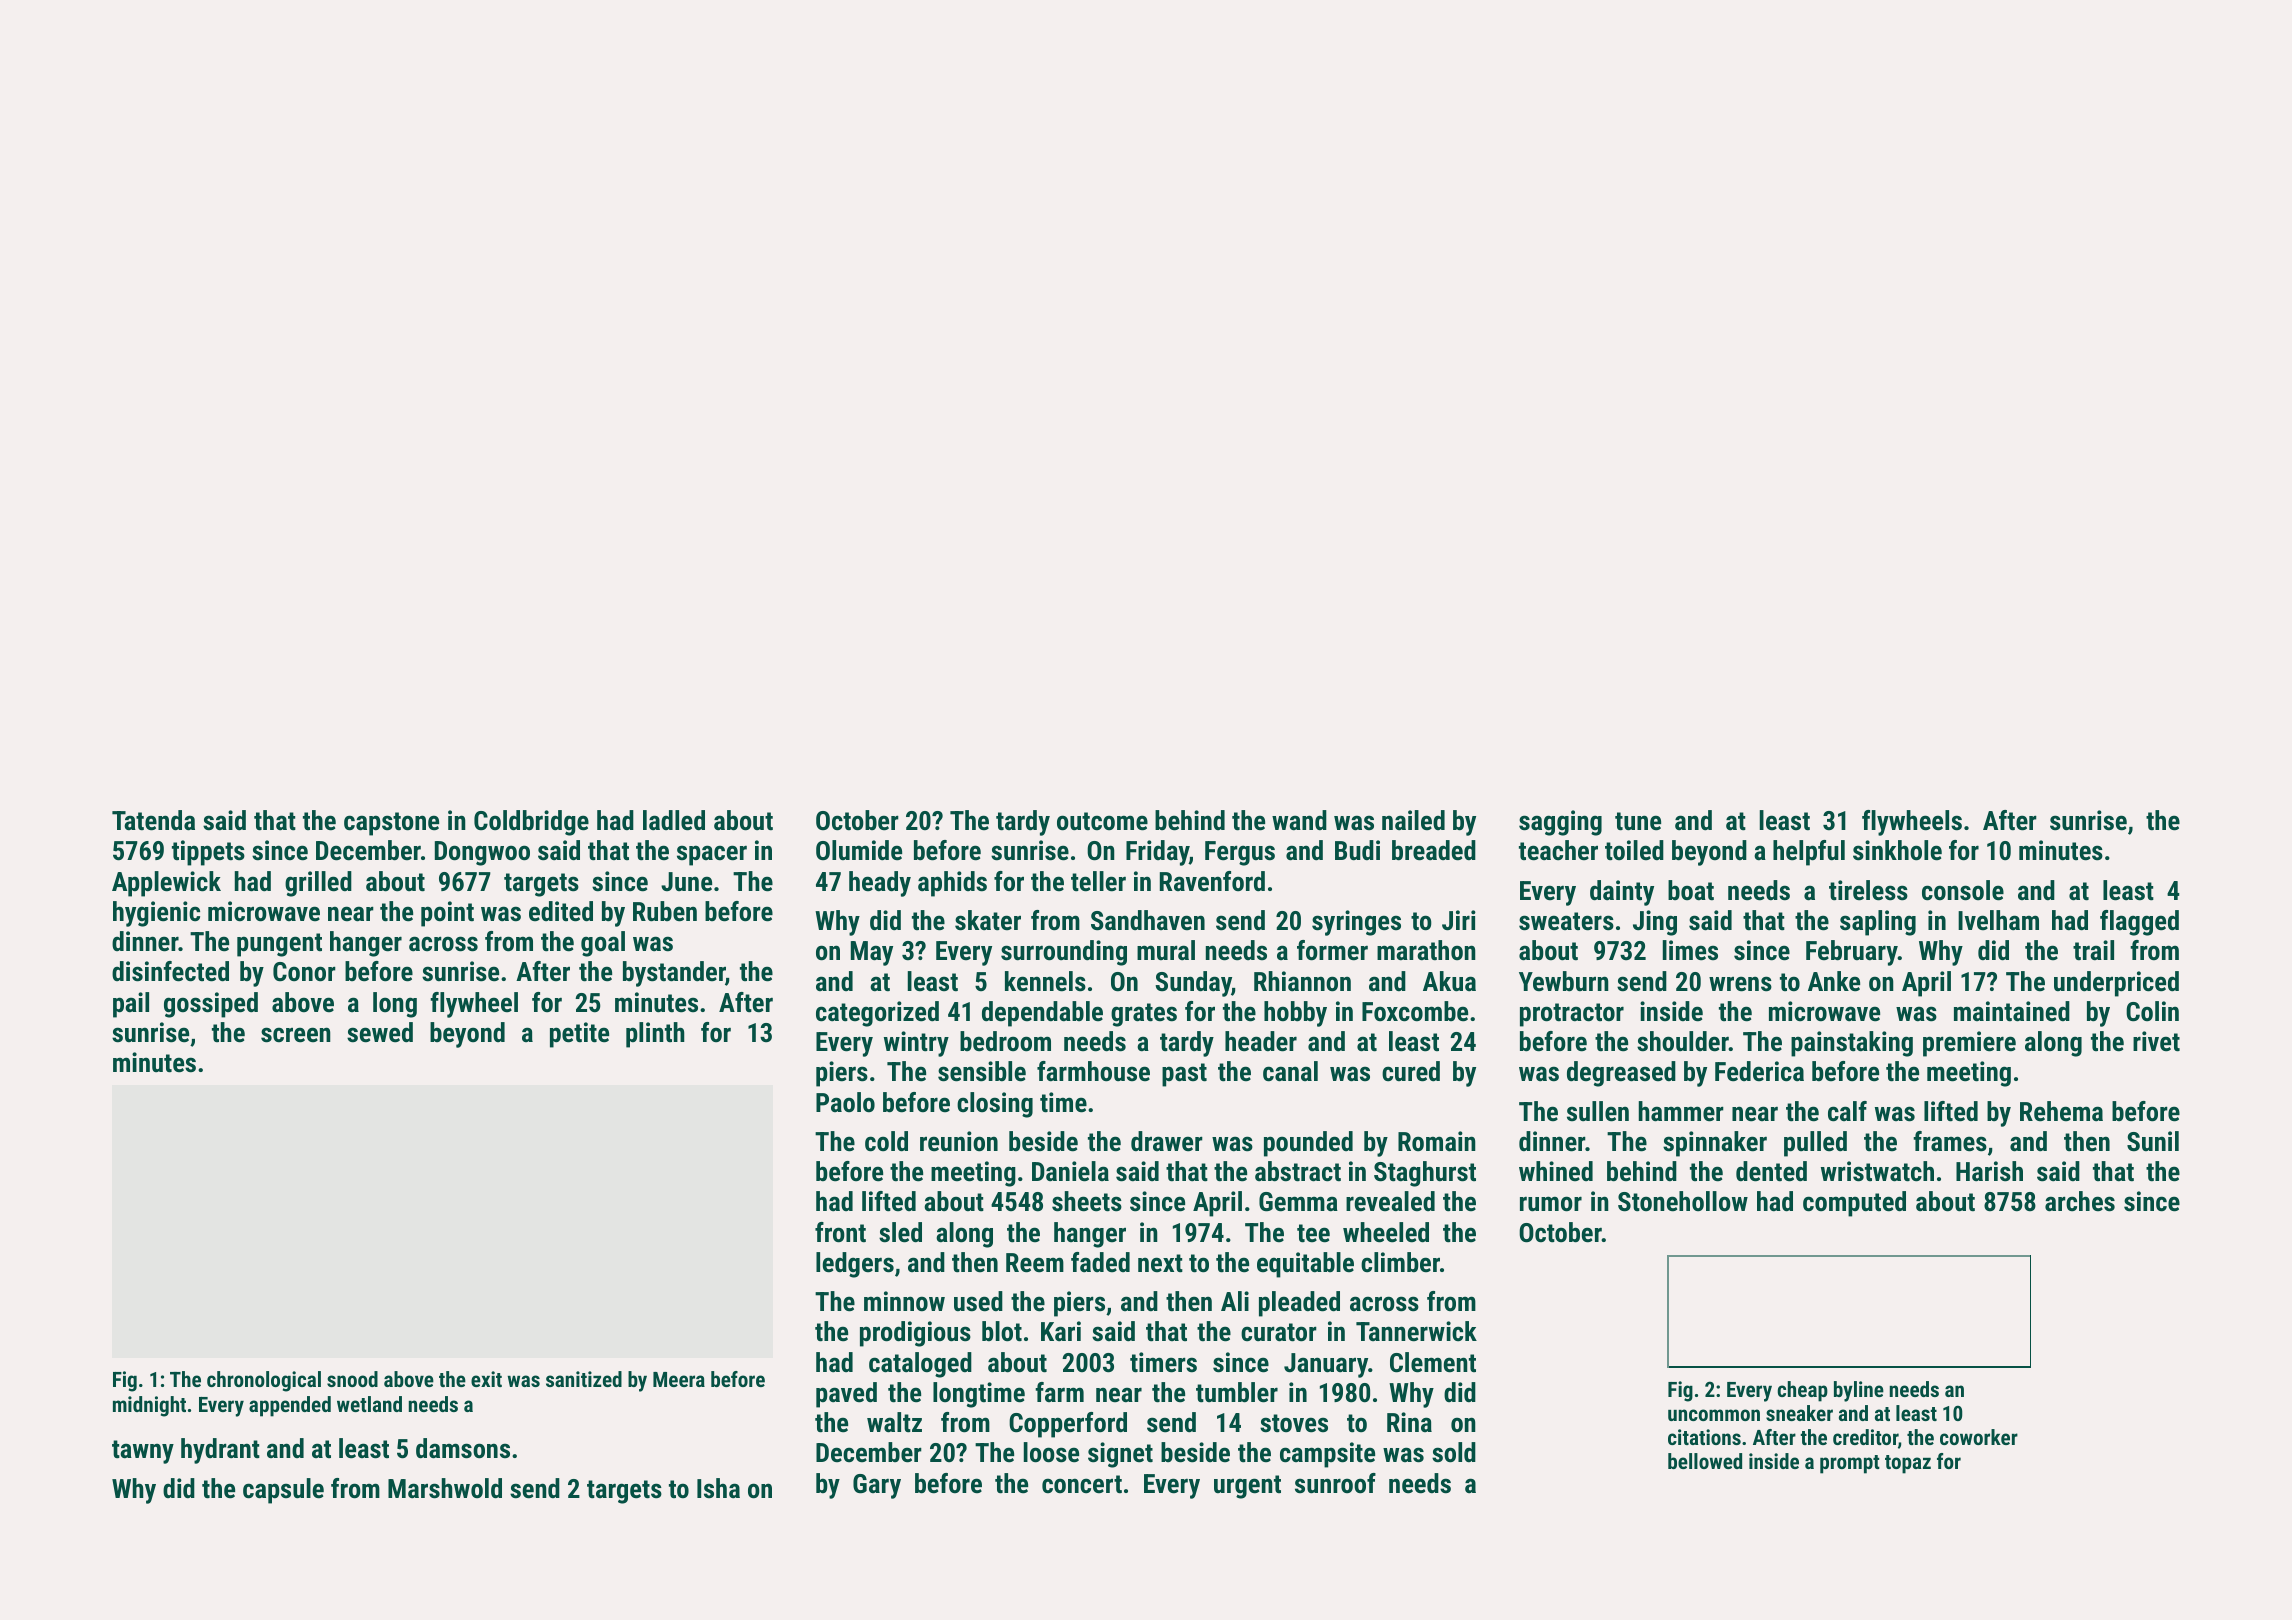  Describe the element at coordinates (391, 824) in the image. I see `capstone` at that location.
